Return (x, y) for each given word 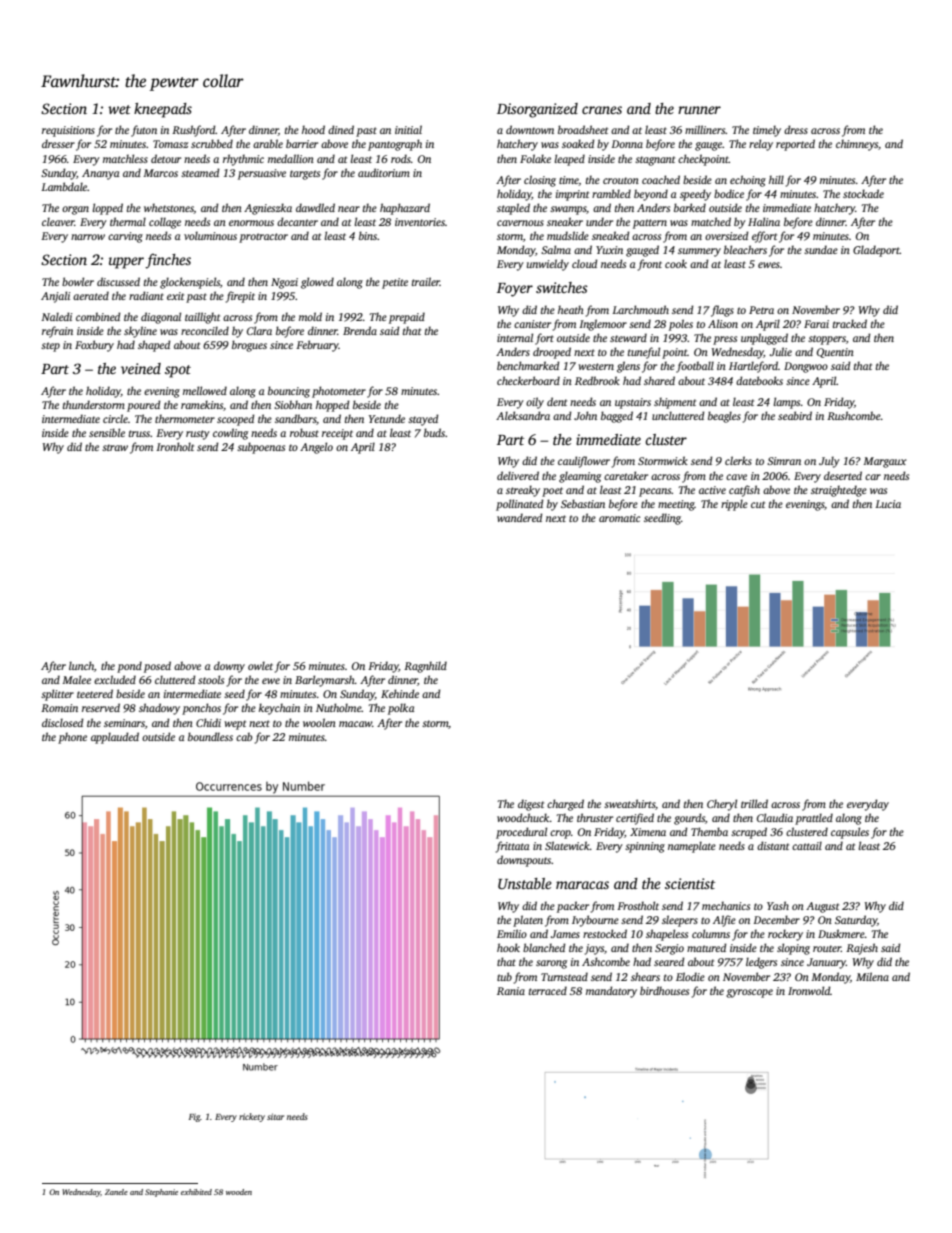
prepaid (407, 318)
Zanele (116, 1192)
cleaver (58, 221)
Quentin (835, 353)
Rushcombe (854, 415)
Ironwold (809, 990)
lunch (81, 665)
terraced (548, 990)
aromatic (619, 518)
